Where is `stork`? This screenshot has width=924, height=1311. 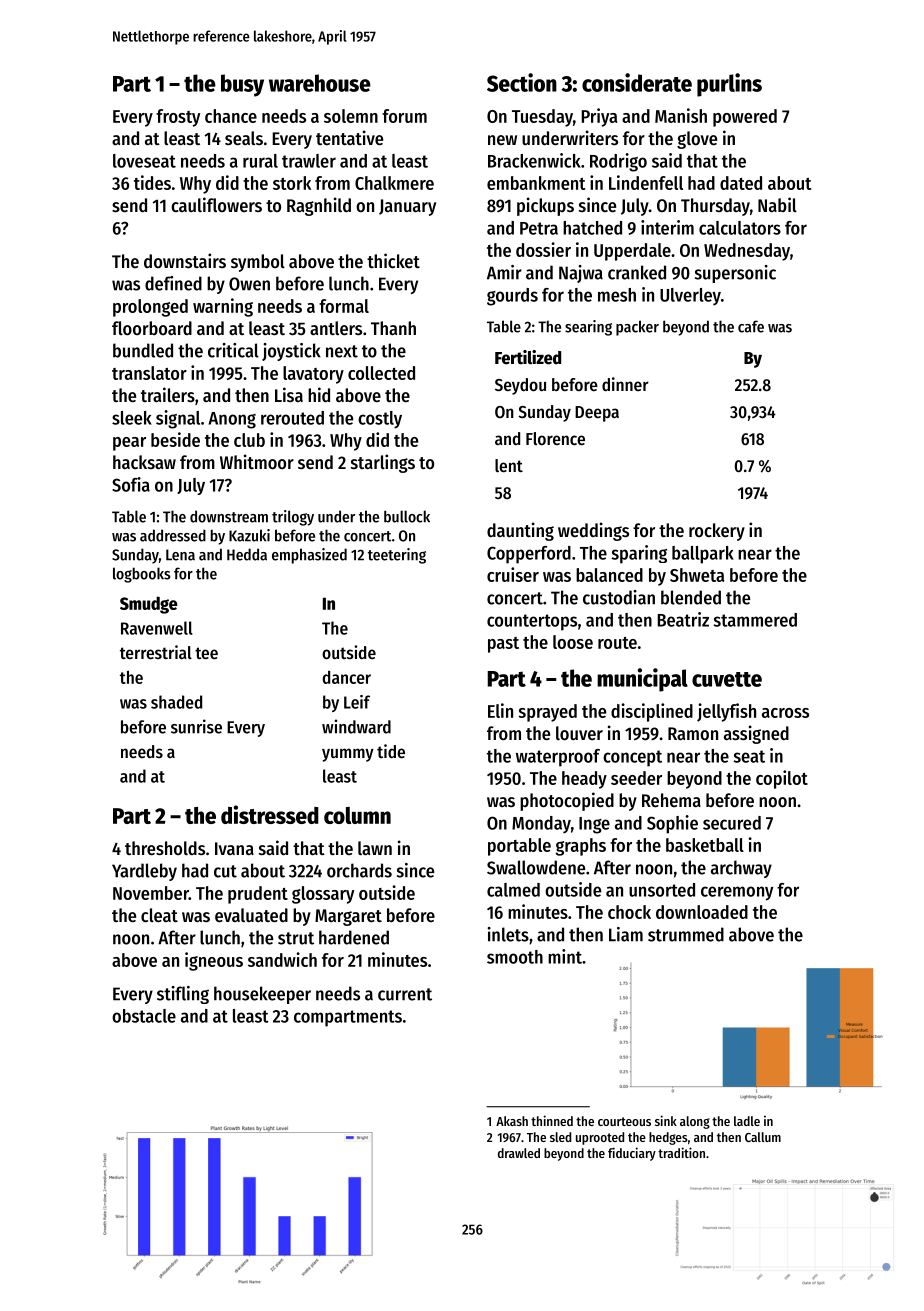
stork is located at coordinates (292, 183).
